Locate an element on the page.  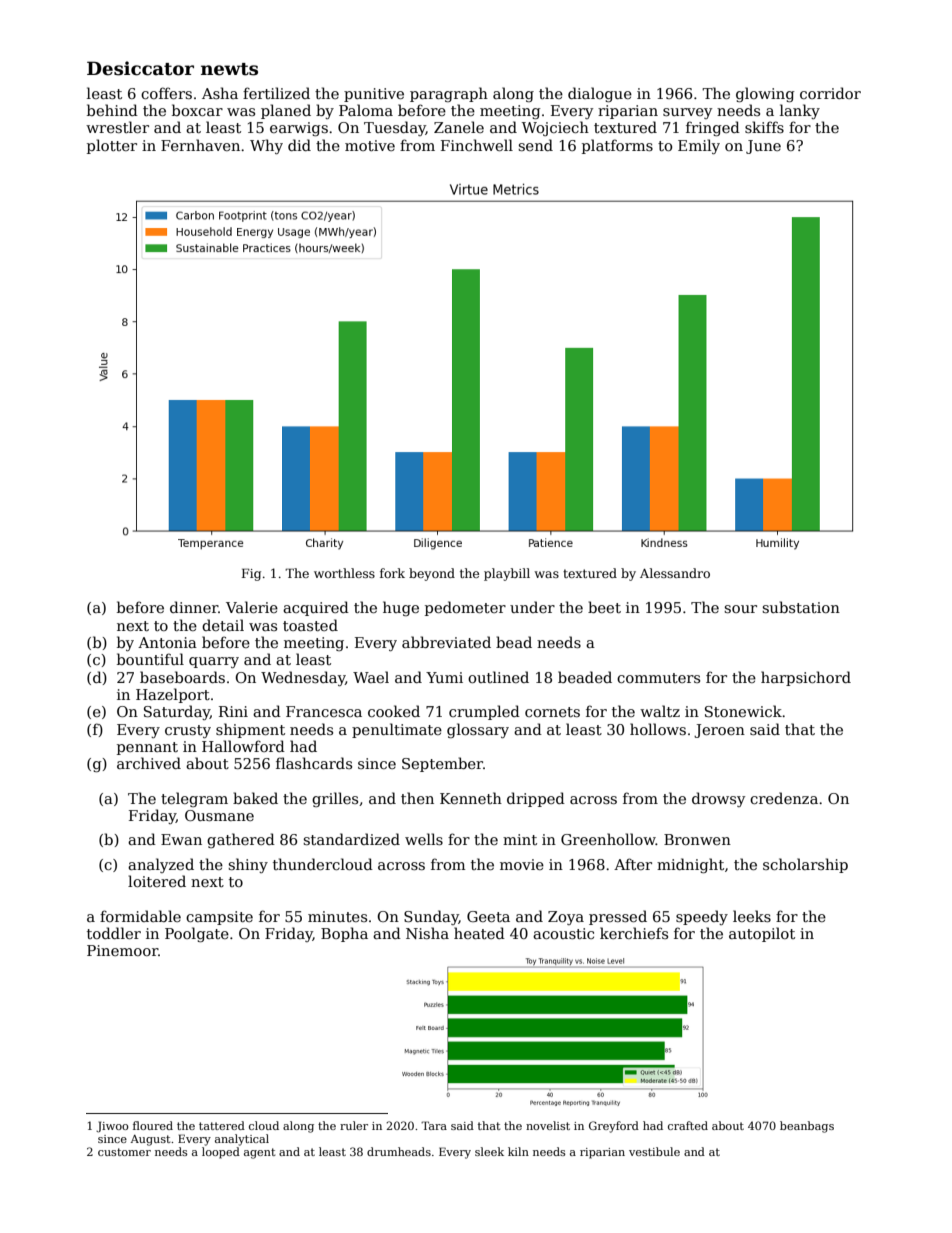
Poolgate is located at coordinates (197, 934).
